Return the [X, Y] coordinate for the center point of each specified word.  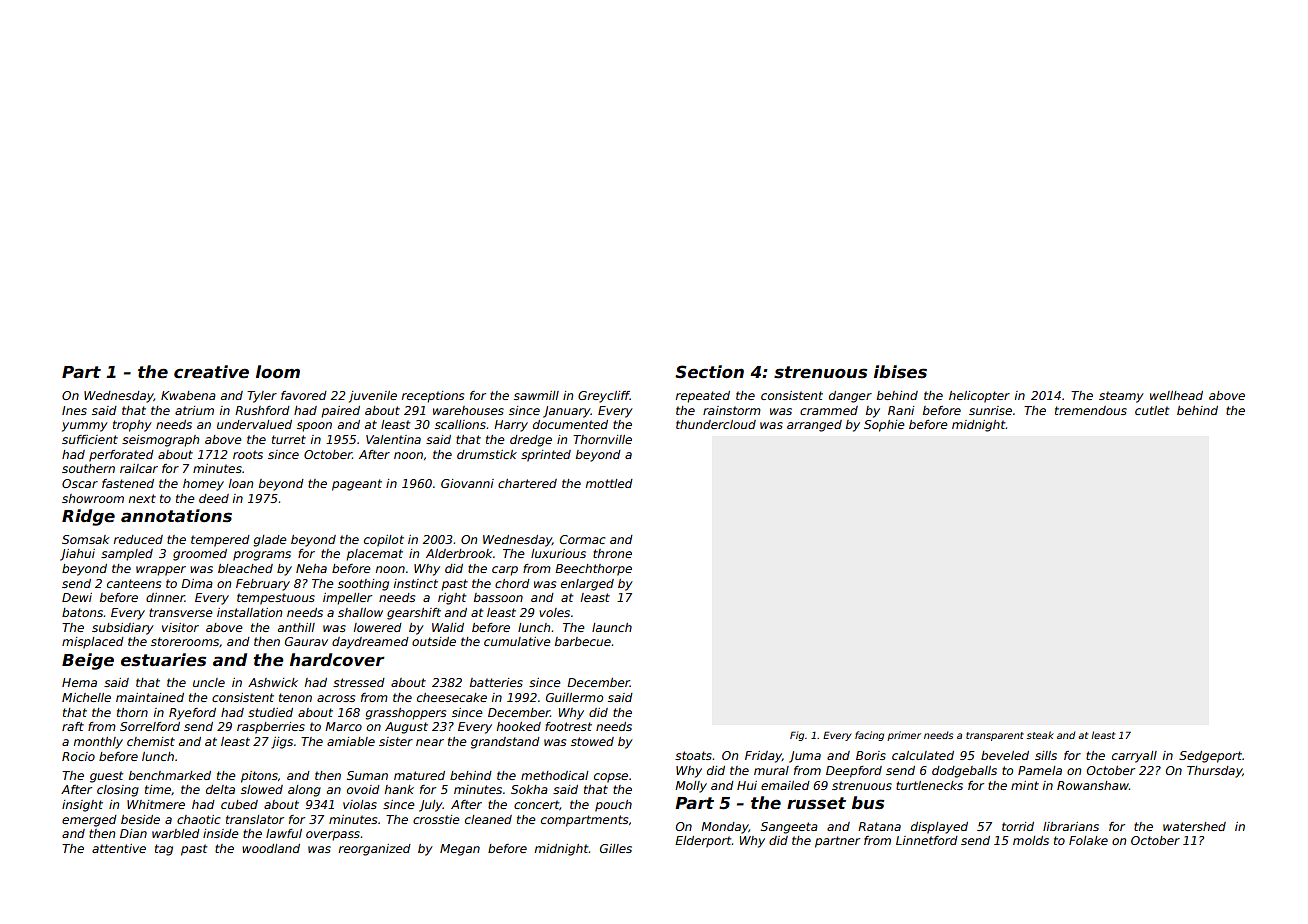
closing [118, 791]
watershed [1194, 826]
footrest [568, 726]
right [452, 599]
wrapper [161, 571]
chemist [151, 741]
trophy [132, 426]
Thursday [1214, 772]
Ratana [879, 826]
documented [570, 424]
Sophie [884, 426]
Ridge [88, 517]
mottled [609, 483]
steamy [1121, 397]
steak [1040, 735]
